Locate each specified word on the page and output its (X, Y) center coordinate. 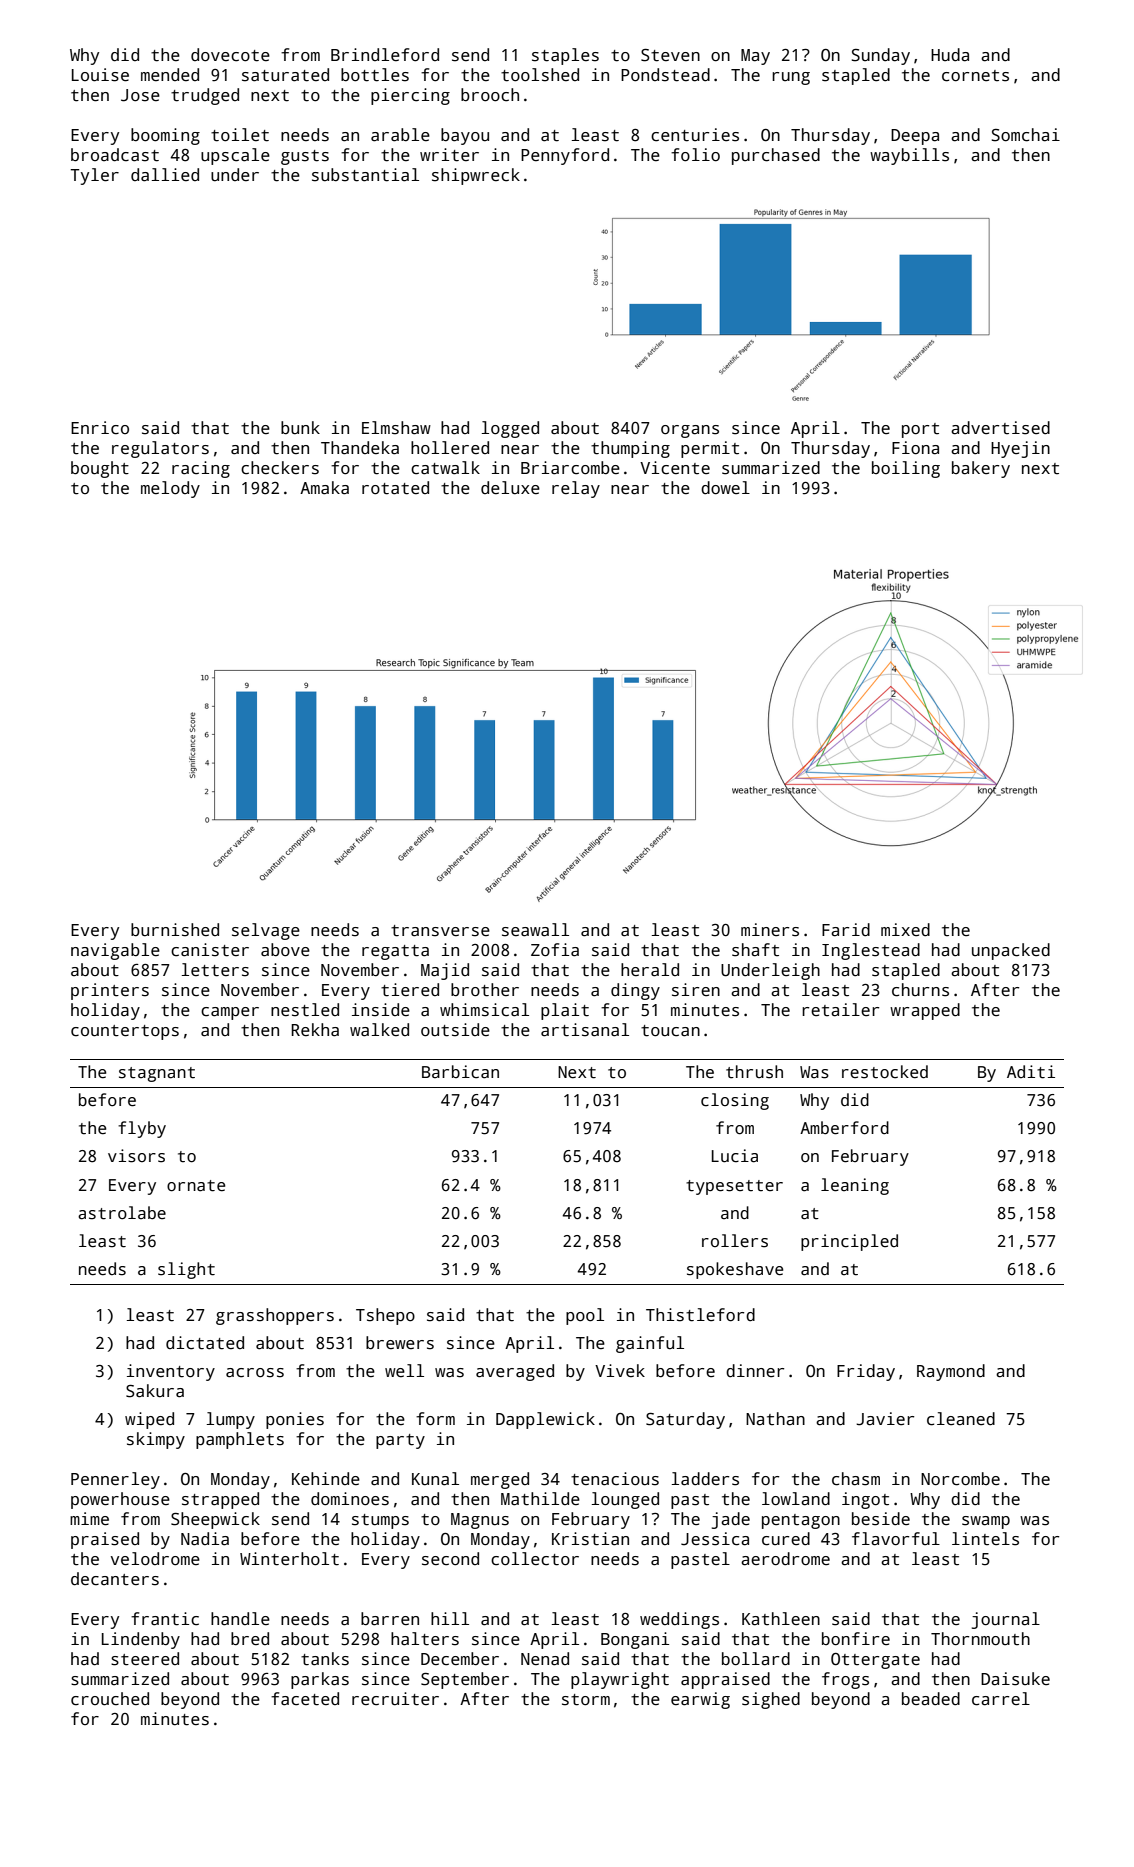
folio (695, 155)
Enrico (100, 428)
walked (379, 1030)
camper (230, 1013)
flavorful (896, 1539)
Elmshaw (396, 428)
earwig (700, 1700)
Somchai (1026, 135)
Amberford (844, 1128)
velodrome (155, 1559)
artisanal (585, 1030)
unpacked (1011, 951)
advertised (1000, 428)
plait (565, 1011)
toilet (240, 135)
